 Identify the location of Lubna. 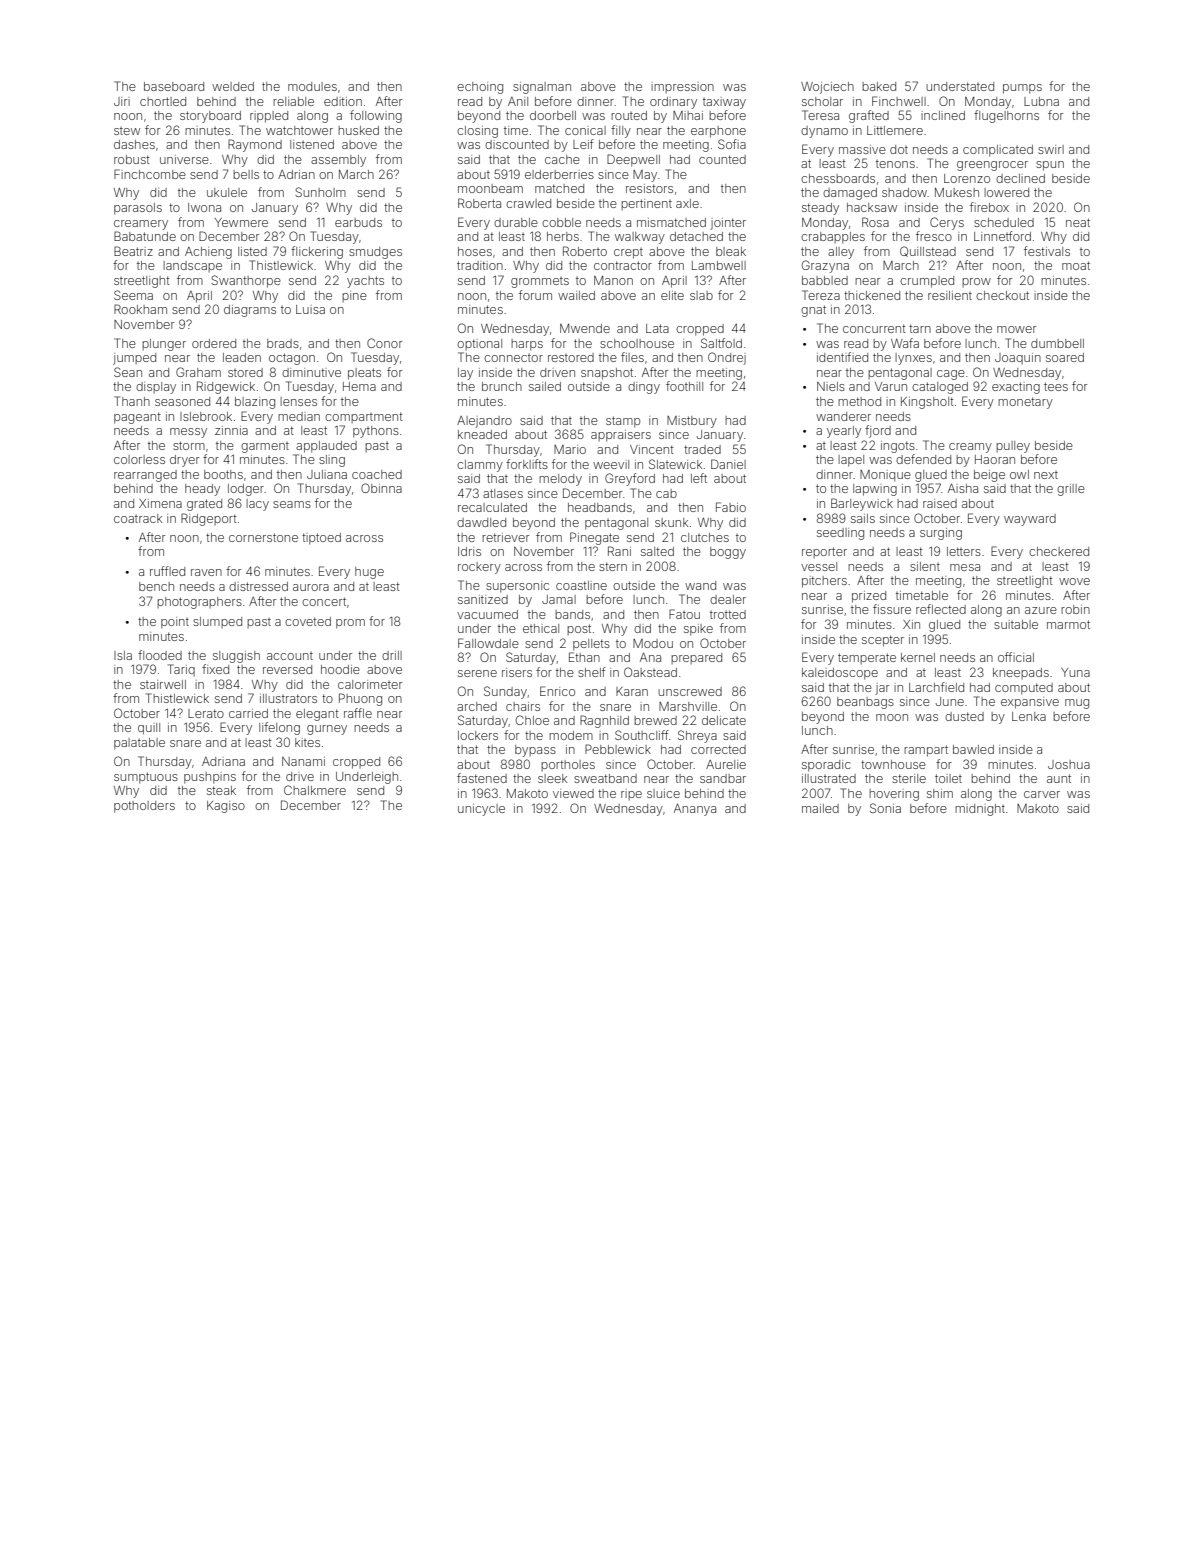
(1041, 101).
